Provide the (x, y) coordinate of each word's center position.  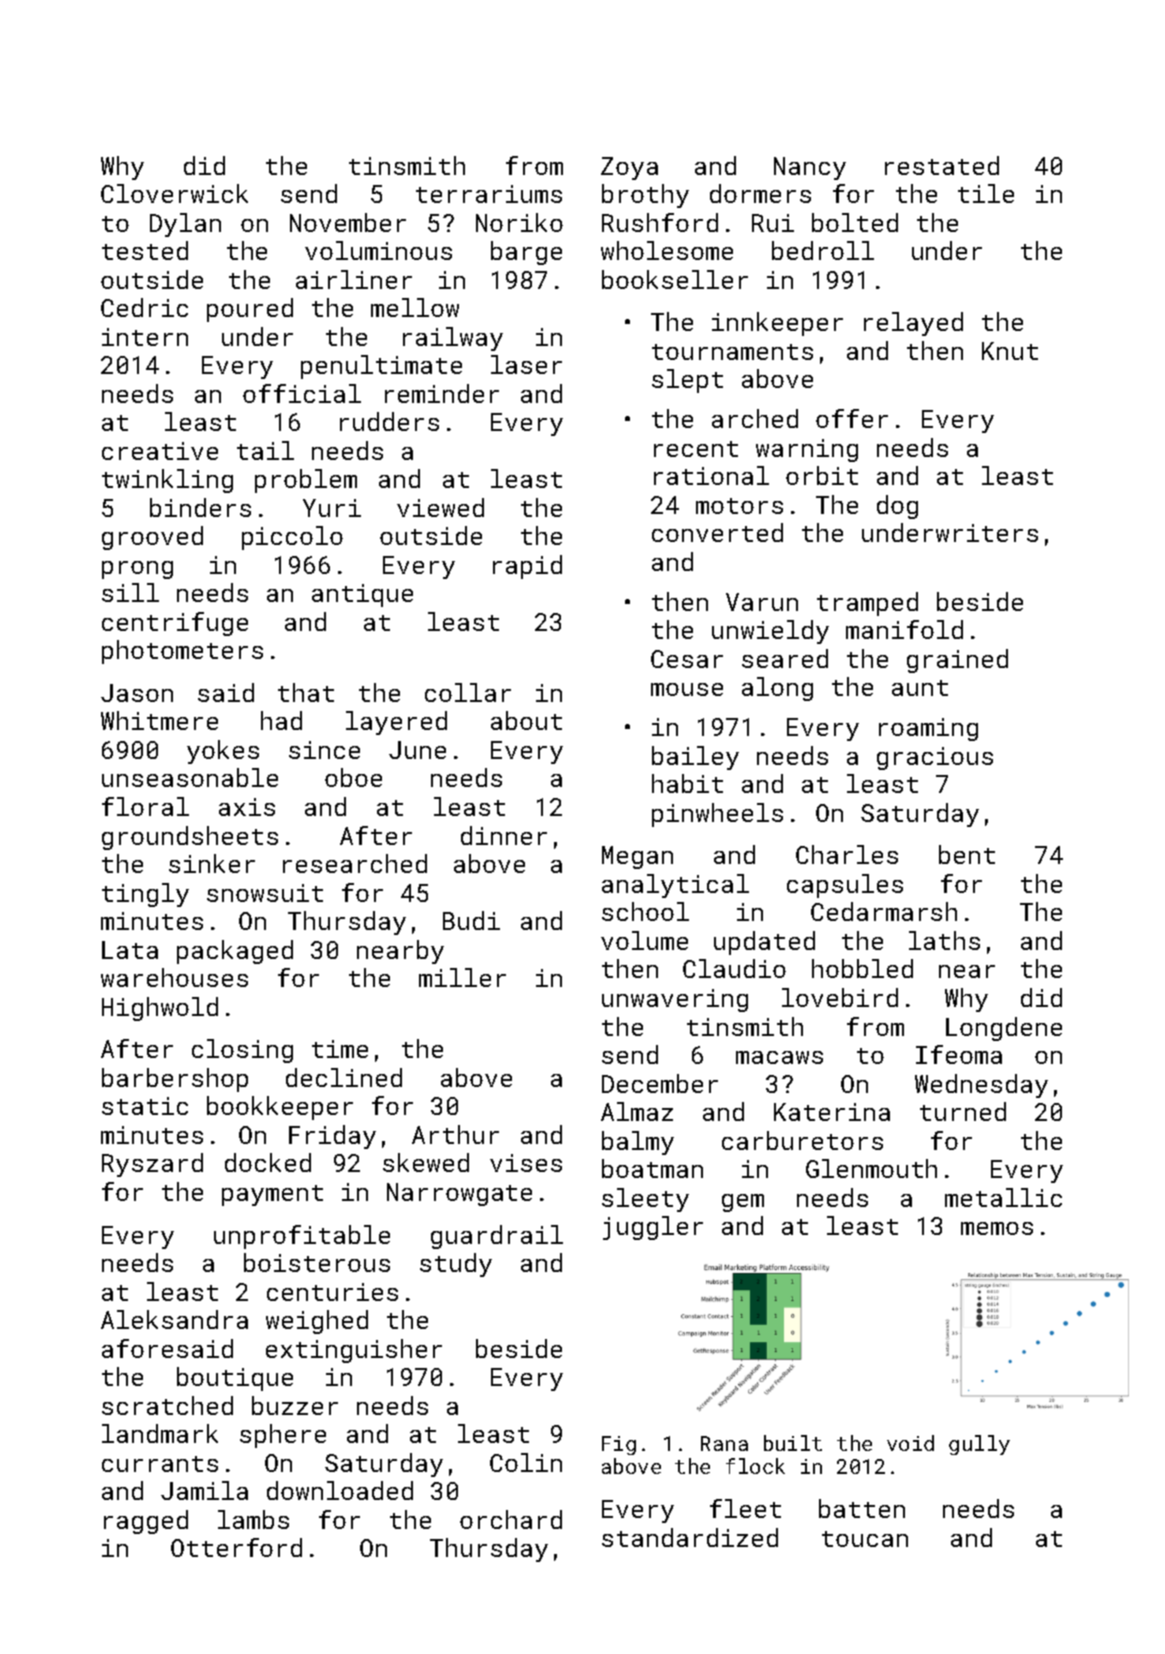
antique (362, 595)
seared (785, 658)
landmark (160, 1433)
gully (979, 1445)
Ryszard (152, 1165)
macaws (779, 1057)
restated (942, 165)
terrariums (489, 194)
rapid (527, 567)
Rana (724, 1443)
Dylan (185, 225)
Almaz (637, 1111)
